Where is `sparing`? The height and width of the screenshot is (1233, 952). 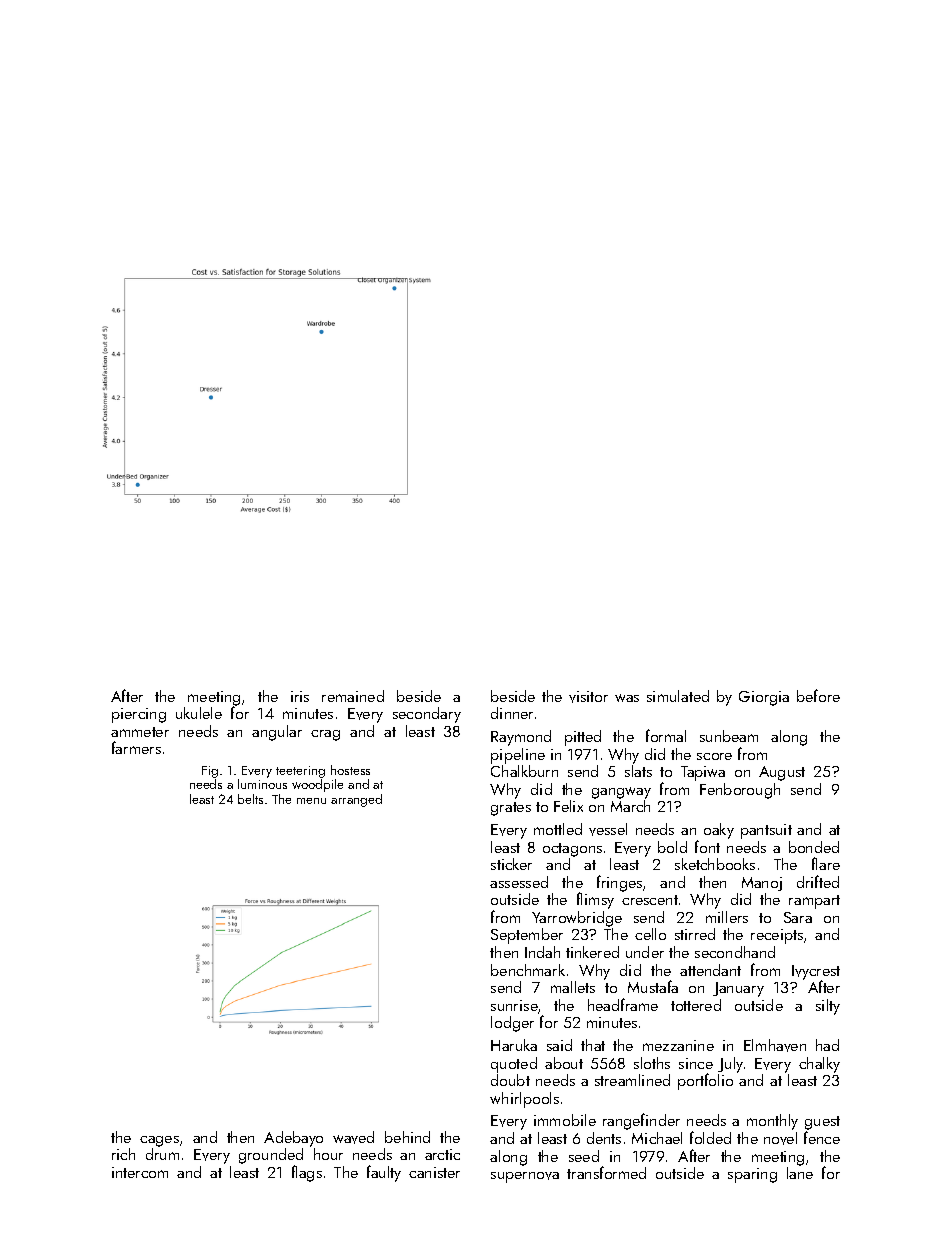
sparing is located at coordinates (752, 1175).
